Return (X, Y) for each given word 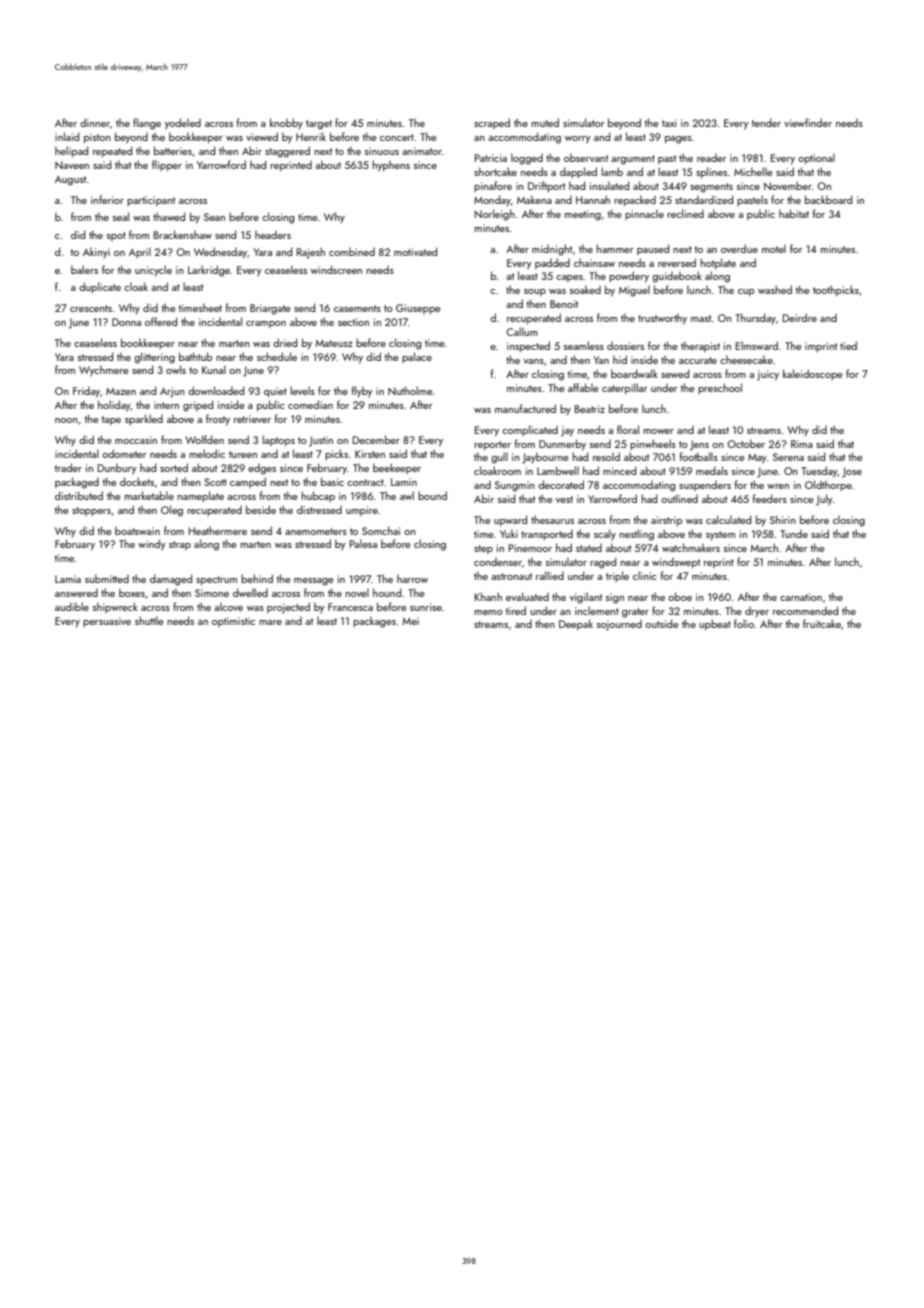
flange (147, 124)
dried (285, 342)
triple (617, 576)
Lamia (68, 579)
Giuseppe (418, 309)
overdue (739, 248)
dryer (757, 612)
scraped (492, 123)
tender (766, 122)
